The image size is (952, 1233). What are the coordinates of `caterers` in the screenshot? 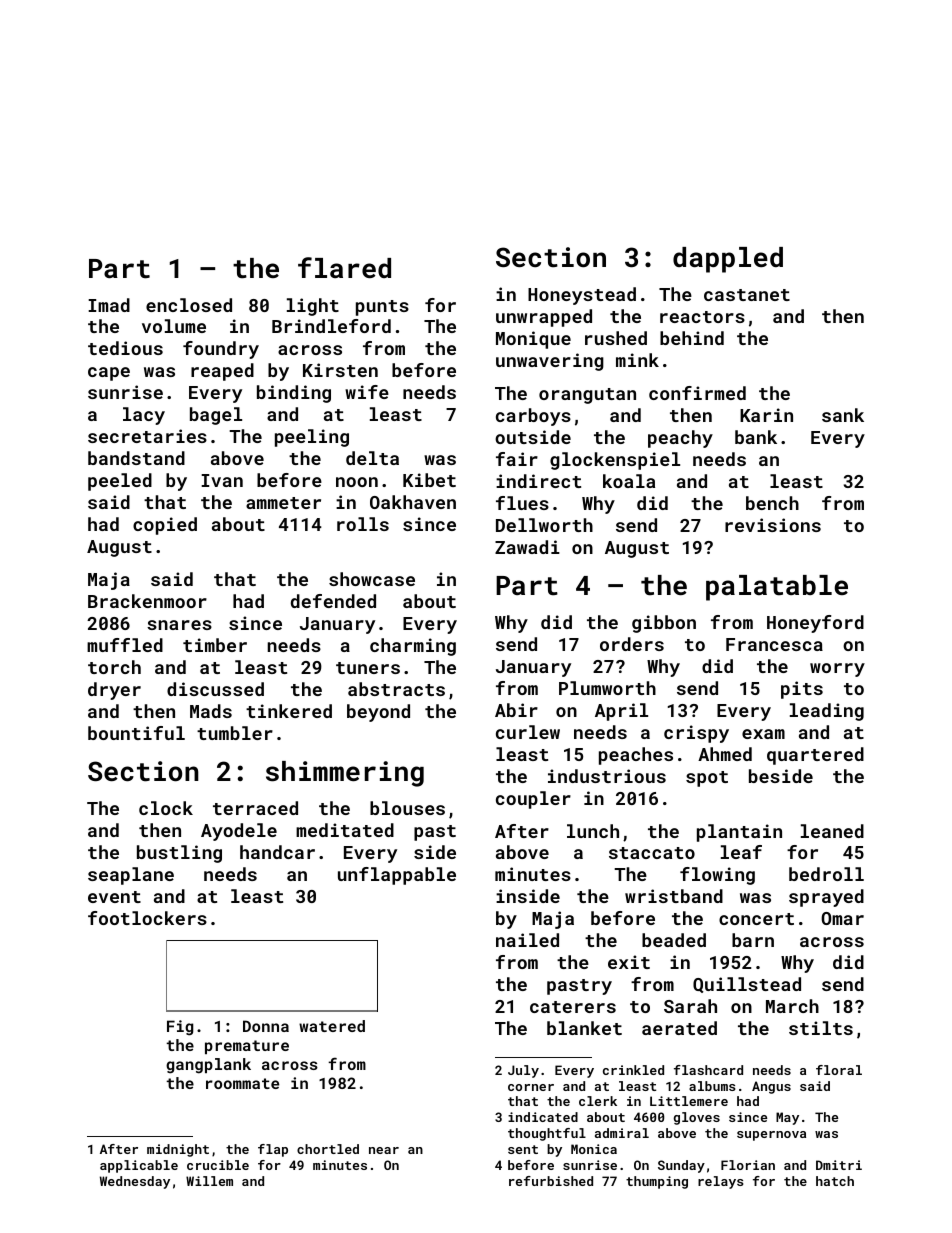 It's located at (573, 1007).
